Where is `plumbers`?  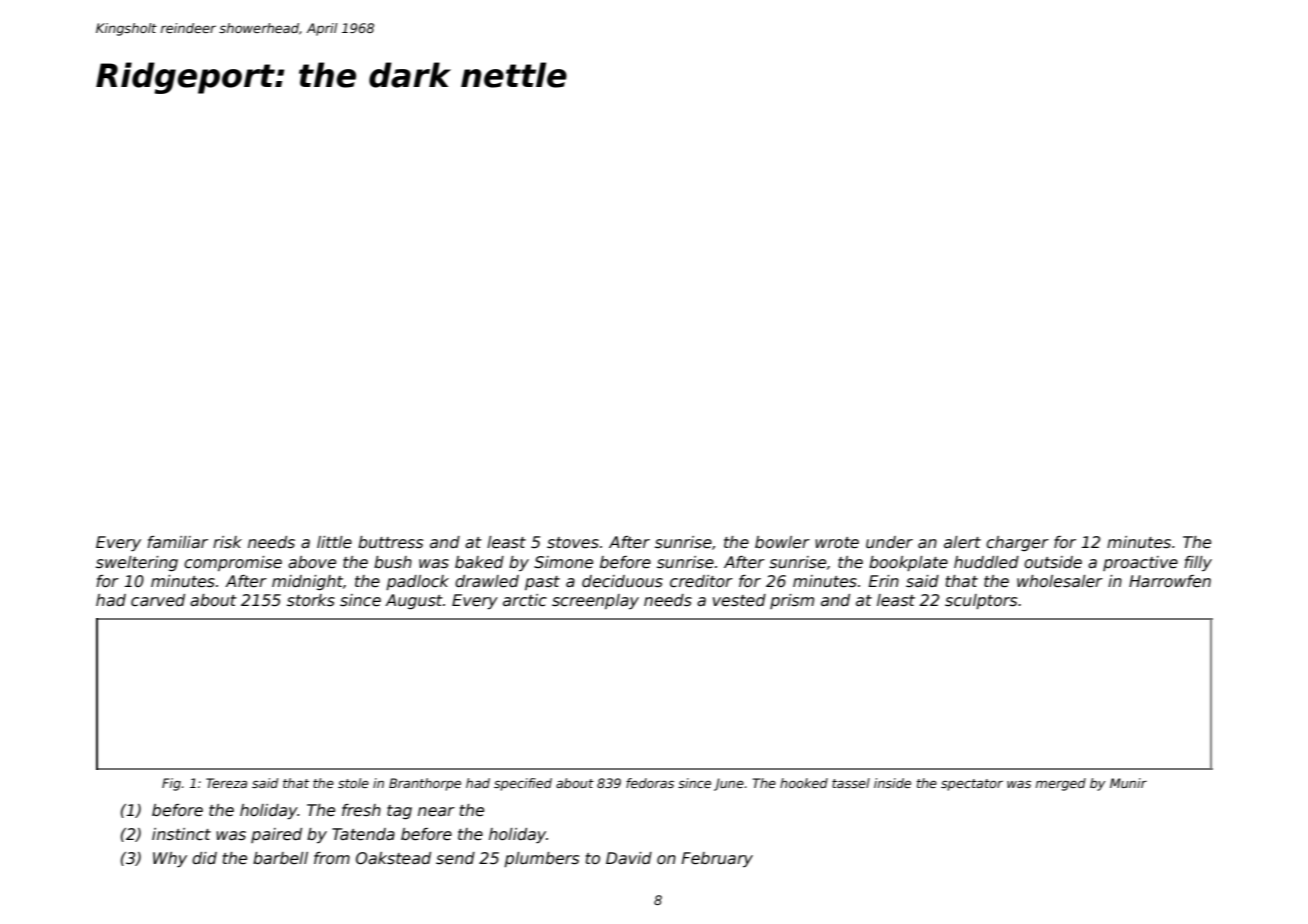
plumbers is located at coordinates (541, 859).
